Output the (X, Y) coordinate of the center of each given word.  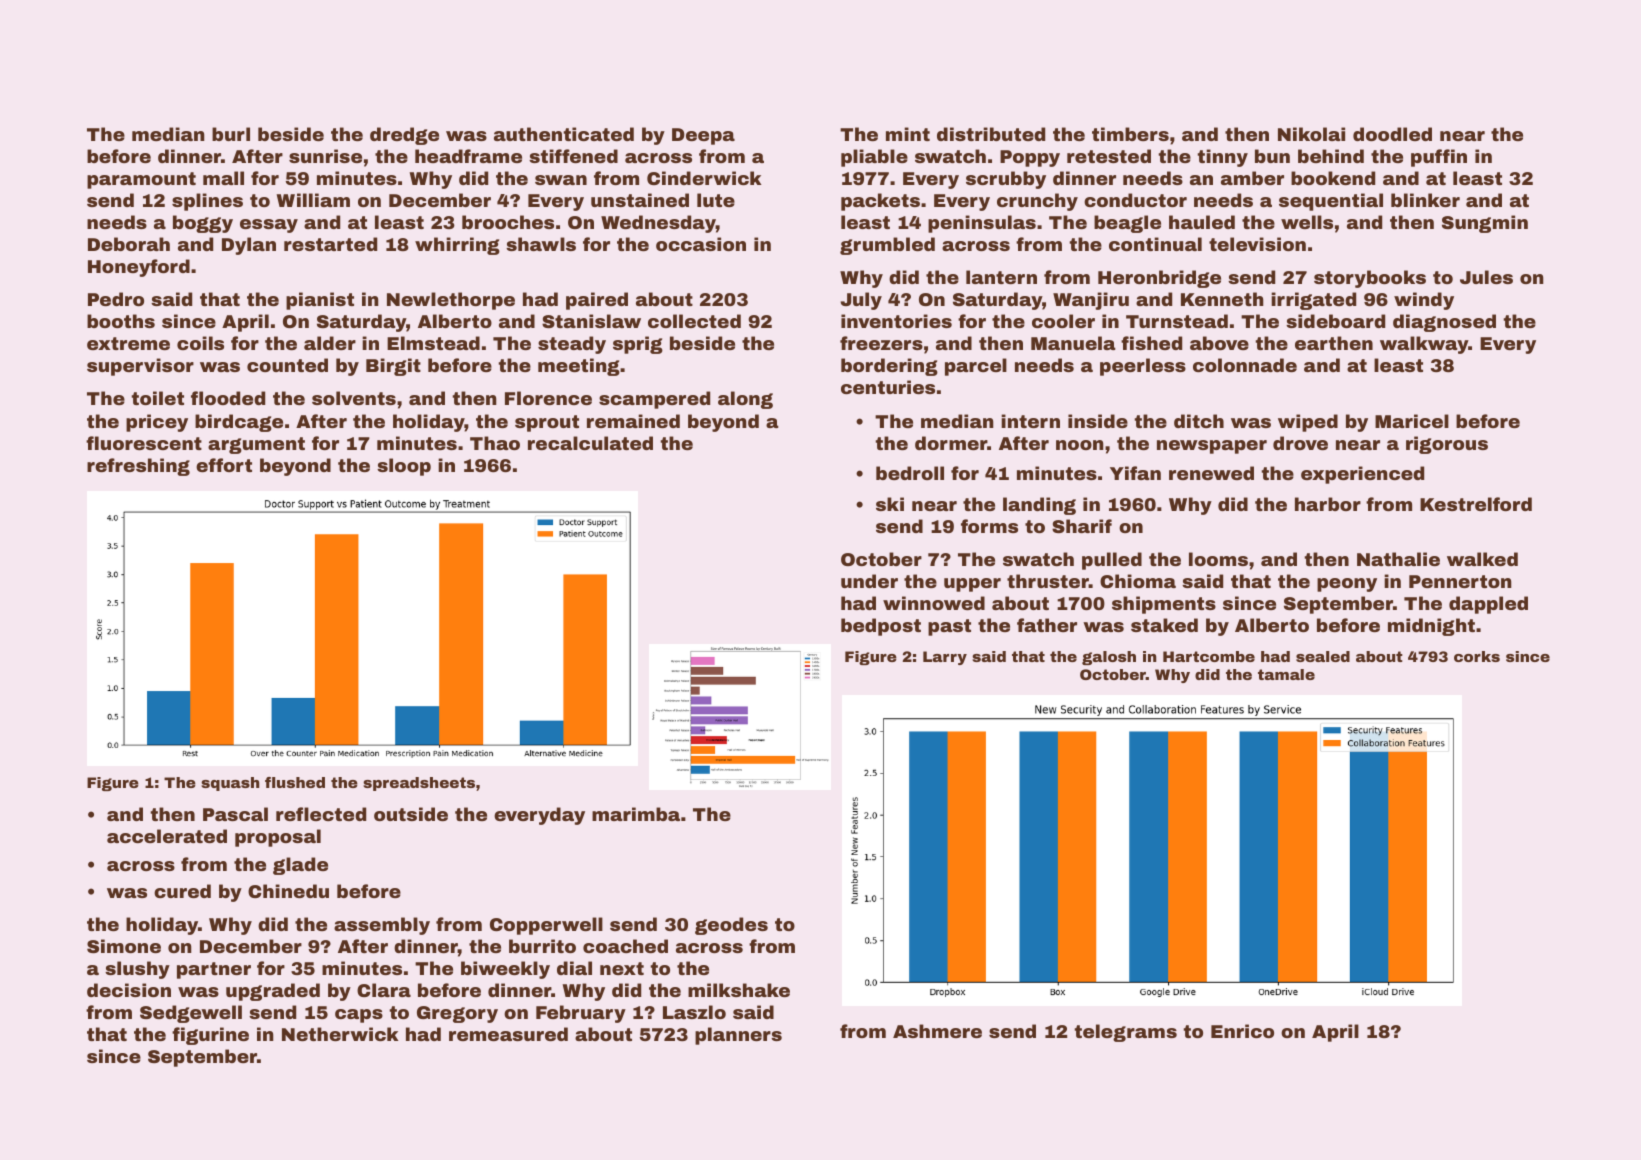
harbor (1328, 504)
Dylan (249, 246)
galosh (1109, 658)
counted (287, 365)
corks (1477, 656)
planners (738, 1036)
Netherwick (340, 1034)
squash (230, 784)
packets (880, 202)
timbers (1130, 134)
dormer (951, 443)
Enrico (1242, 1031)
